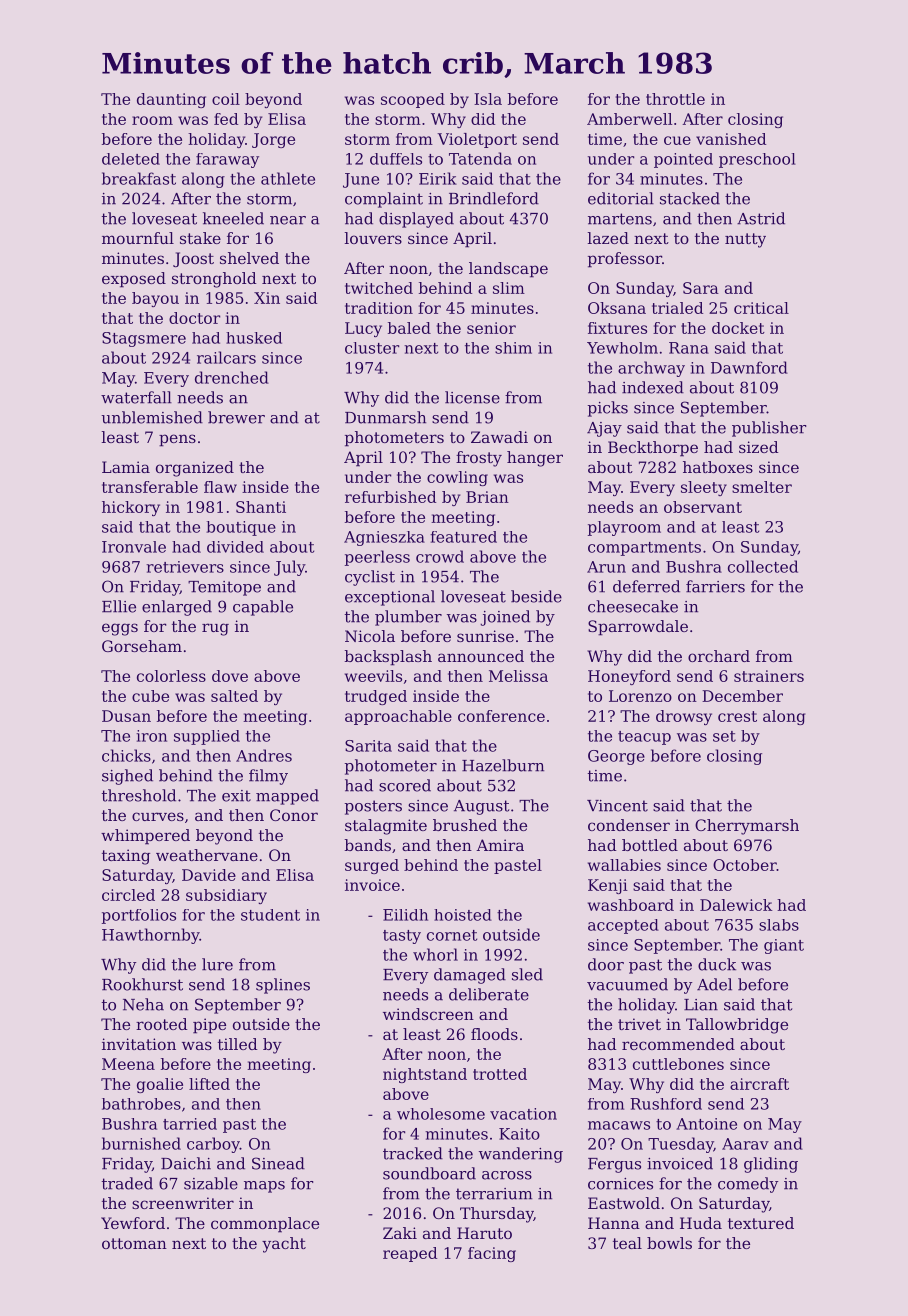  I want to click on exposed, so click(134, 280).
